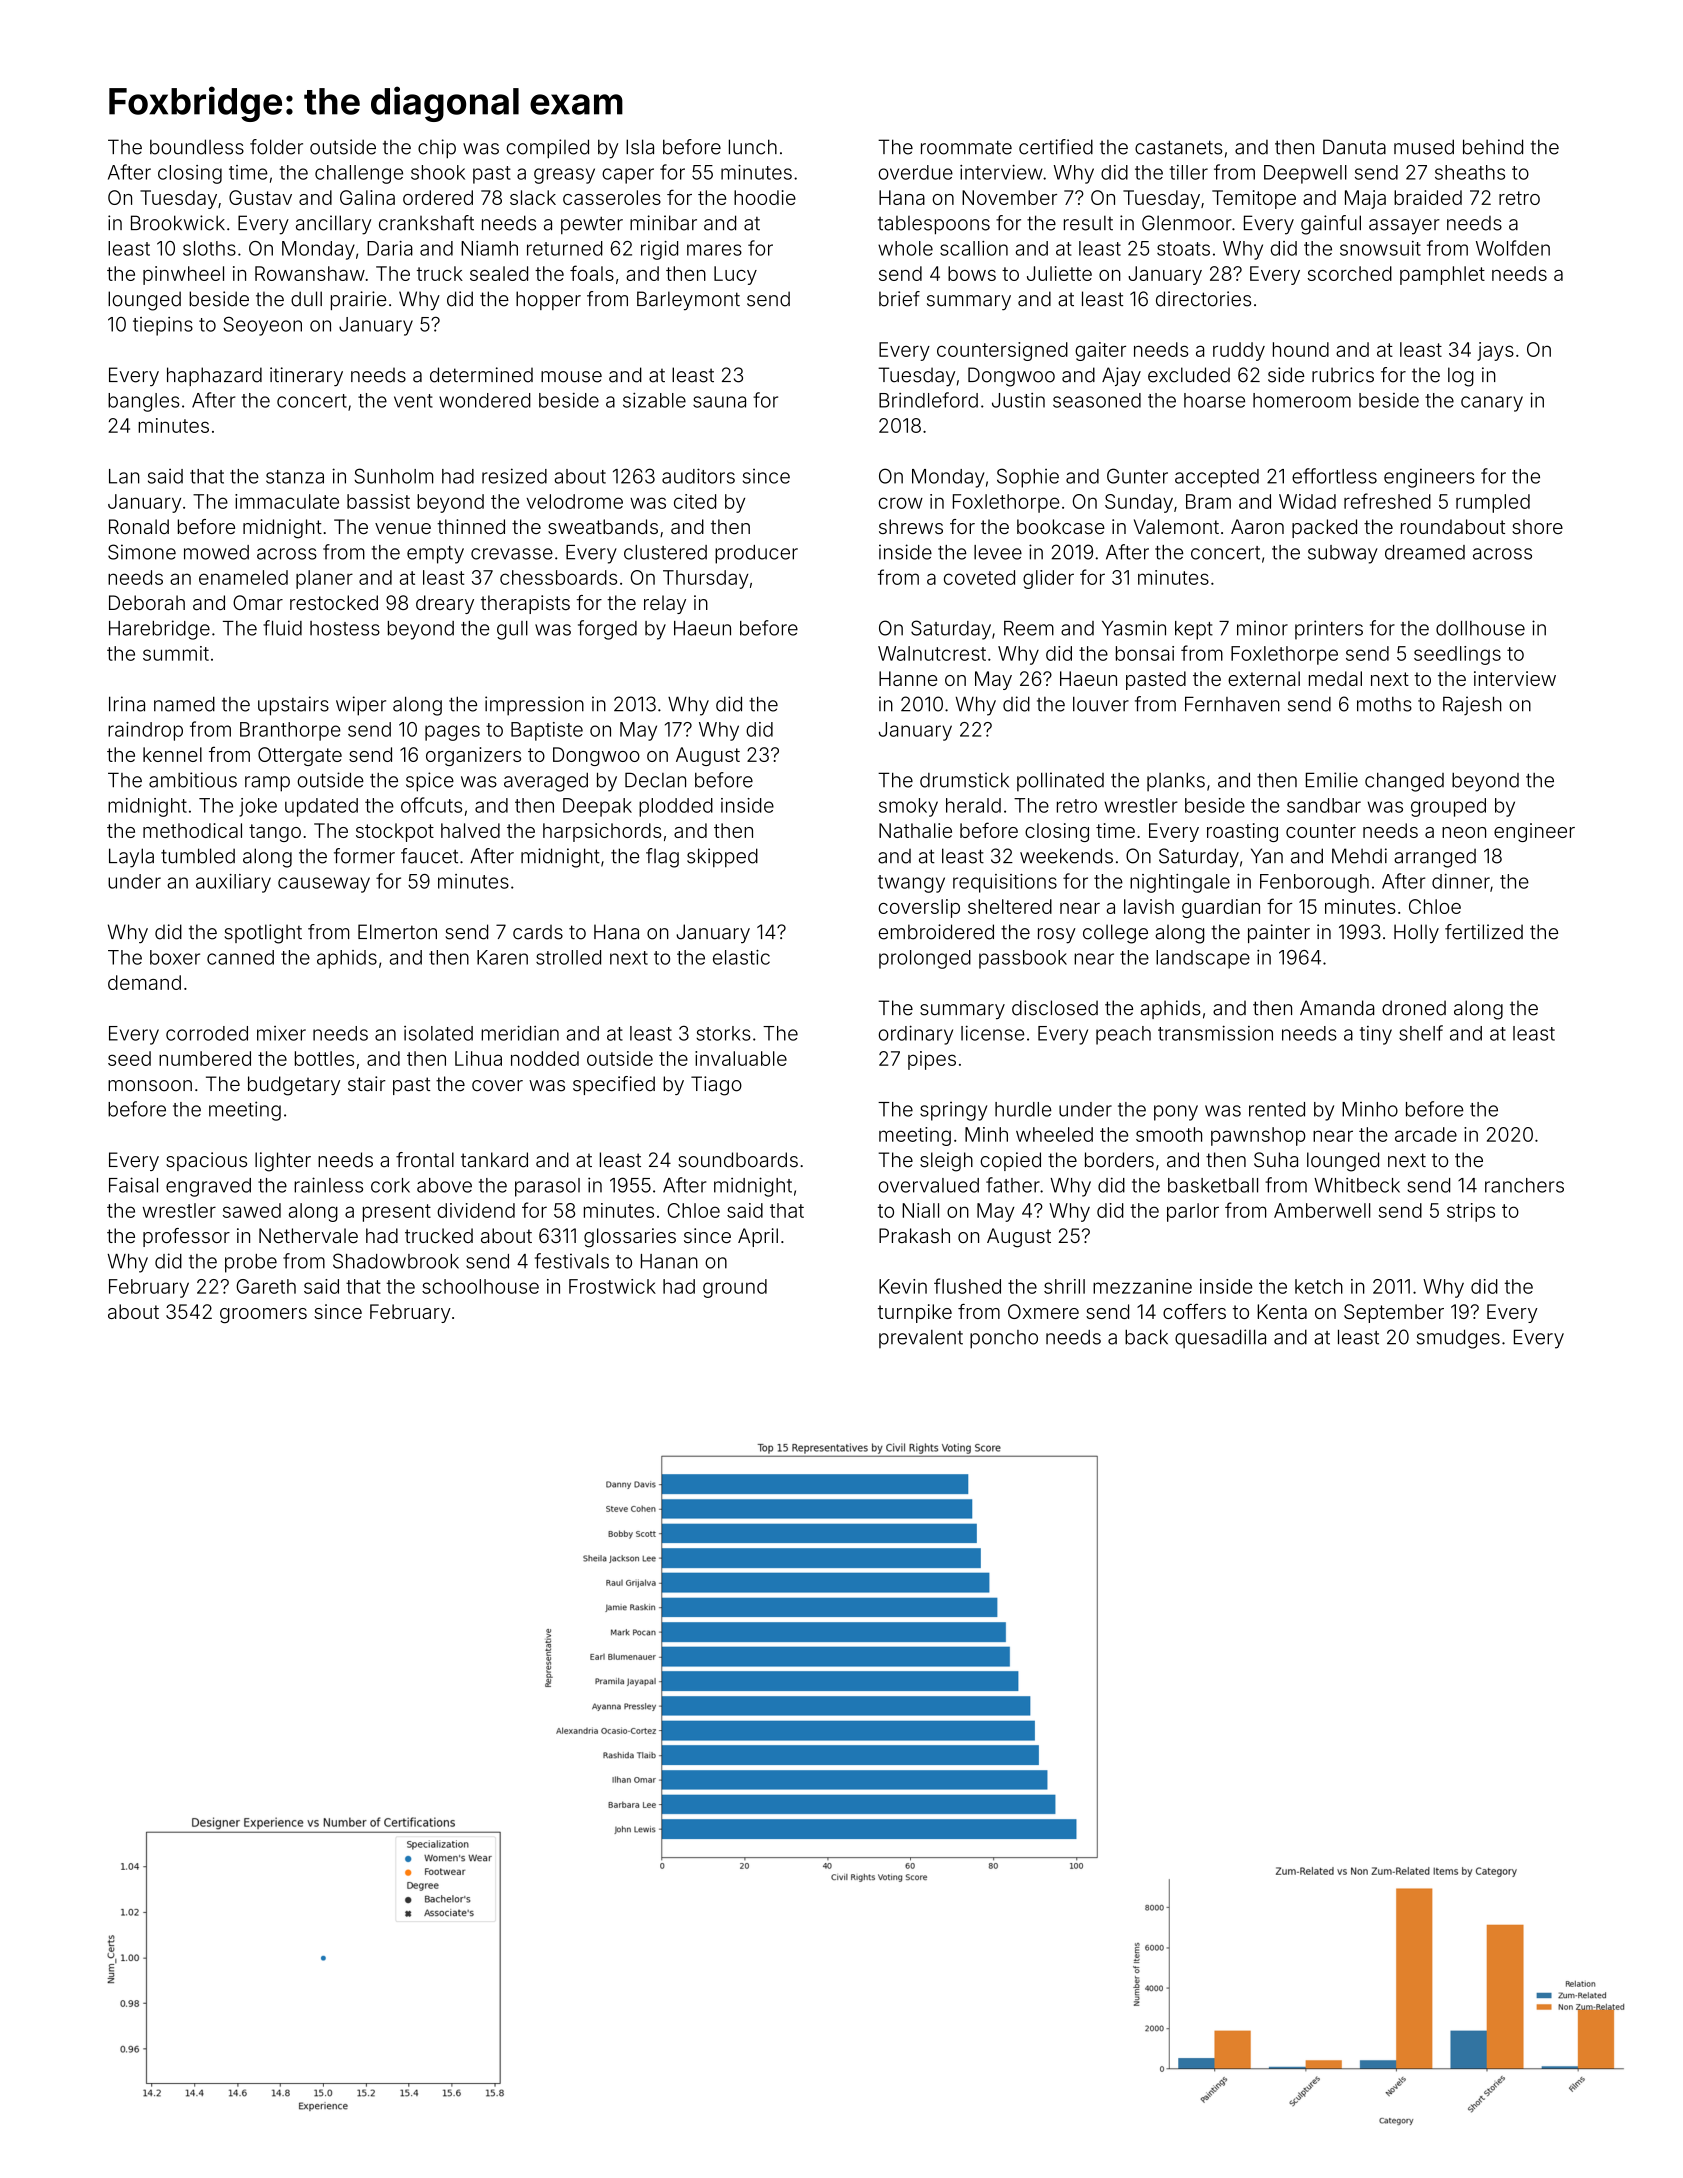  Describe the element at coordinates (390, 248) in the screenshot. I see `Daria` at that location.
